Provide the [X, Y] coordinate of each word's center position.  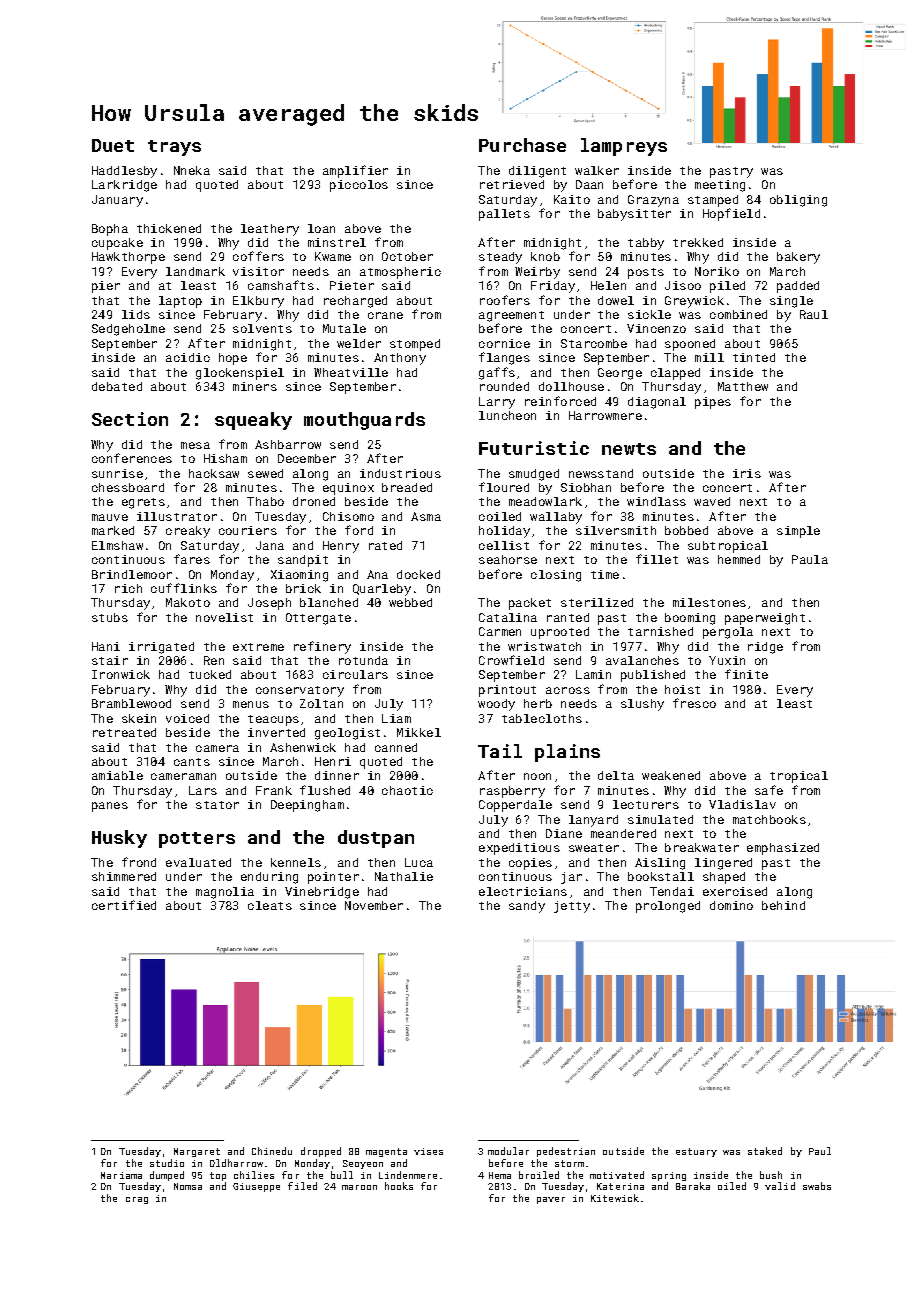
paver [551, 1200]
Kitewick [615, 1198]
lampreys [624, 147]
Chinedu [272, 1151]
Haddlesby [124, 172]
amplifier [355, 171]
